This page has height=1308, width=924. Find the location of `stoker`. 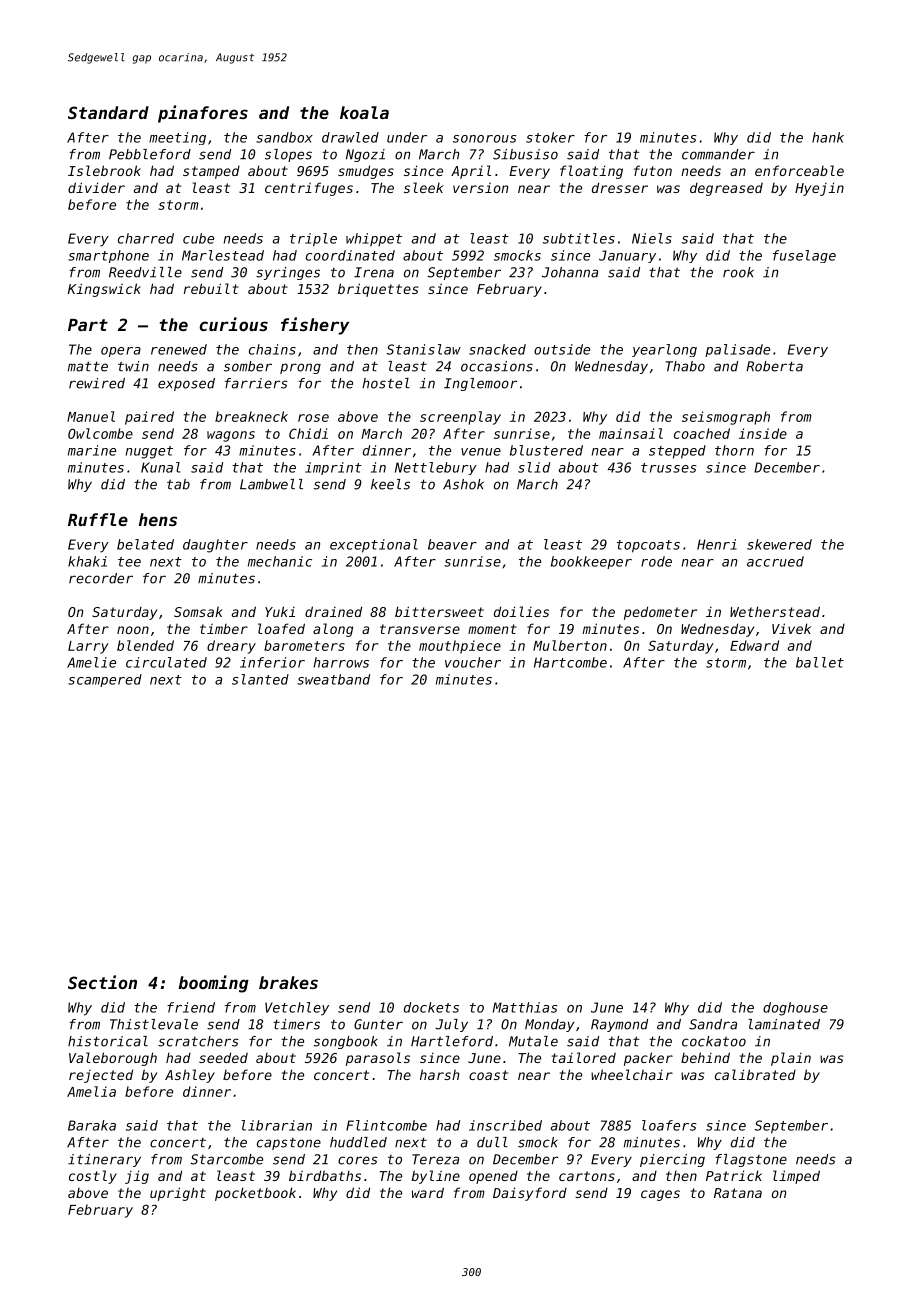

stoker is located at coordinates (550, 137).
